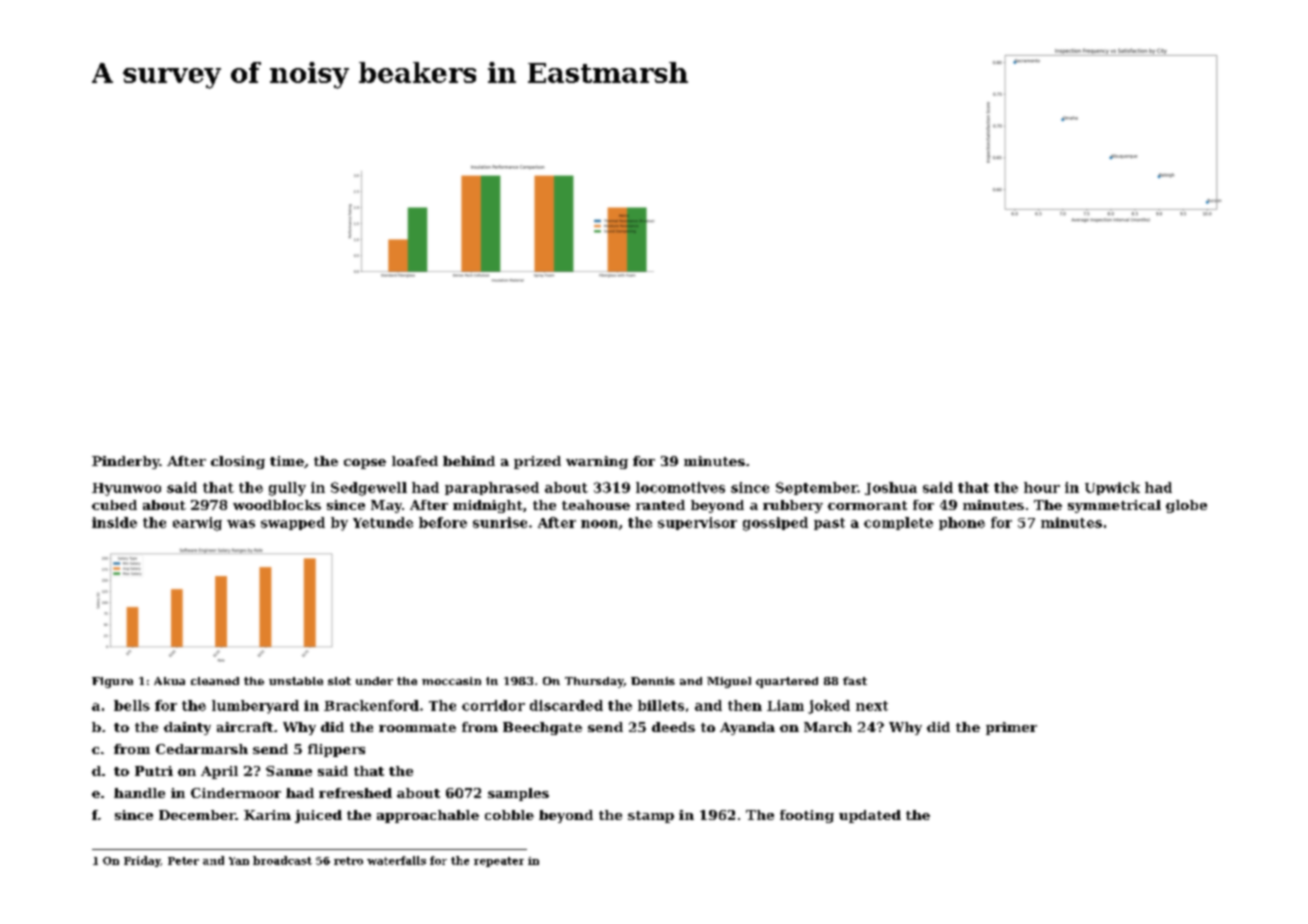 The width and height of the screenshot is (1308, 924). Describe the element at coordinates (238, 462) in the screenshot. I see `closing` at that location.
